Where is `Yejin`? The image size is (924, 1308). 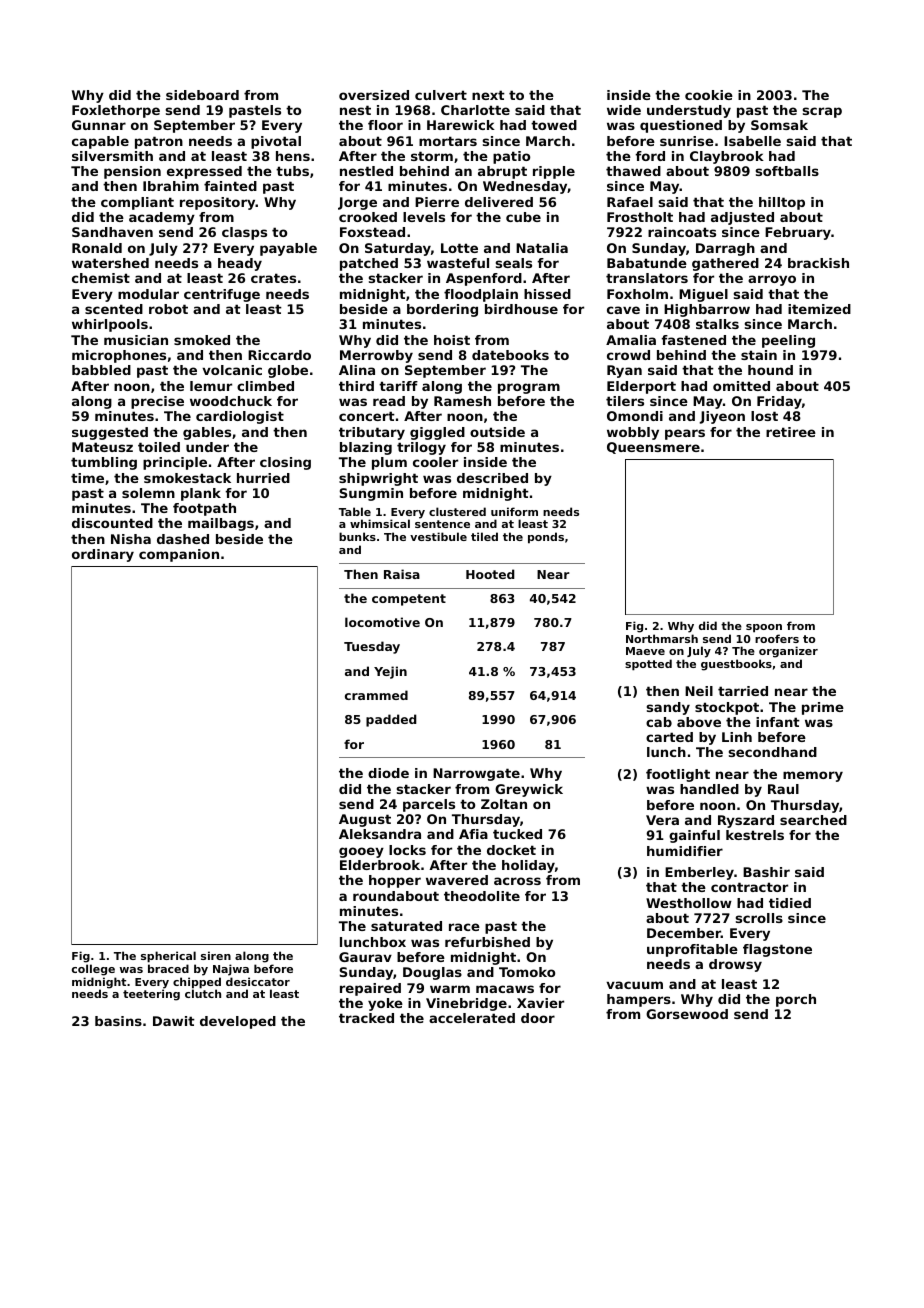 Yejin is located at coordinates (390, 672).
